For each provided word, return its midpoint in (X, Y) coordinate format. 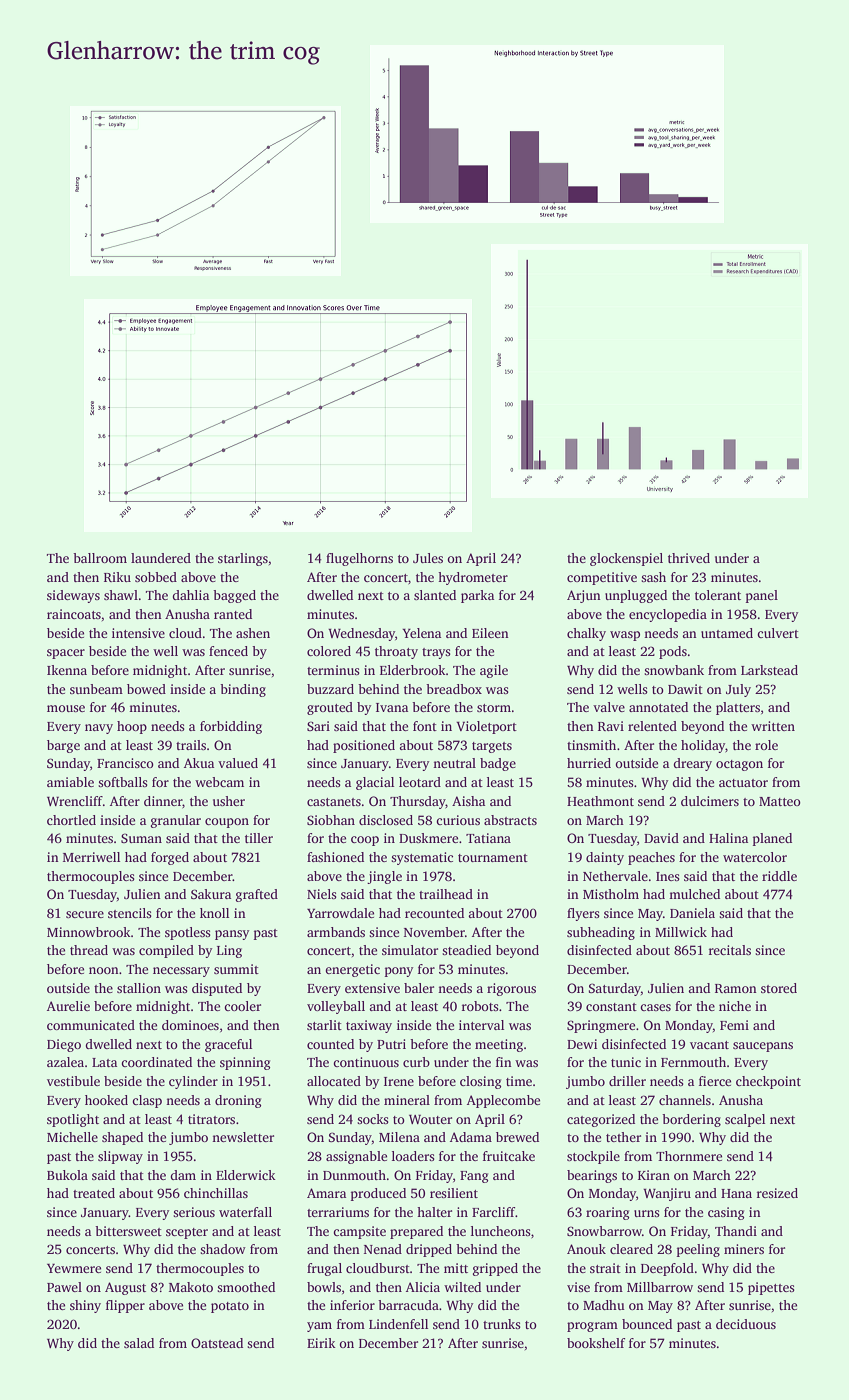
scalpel (745, 1120)
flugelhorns (359, 559)
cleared (631, 1249)
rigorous (511, 989)
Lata (104, 1062)
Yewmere (74, 1268)
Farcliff (494, 1212)
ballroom (100, 558)
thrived (689, 558)
